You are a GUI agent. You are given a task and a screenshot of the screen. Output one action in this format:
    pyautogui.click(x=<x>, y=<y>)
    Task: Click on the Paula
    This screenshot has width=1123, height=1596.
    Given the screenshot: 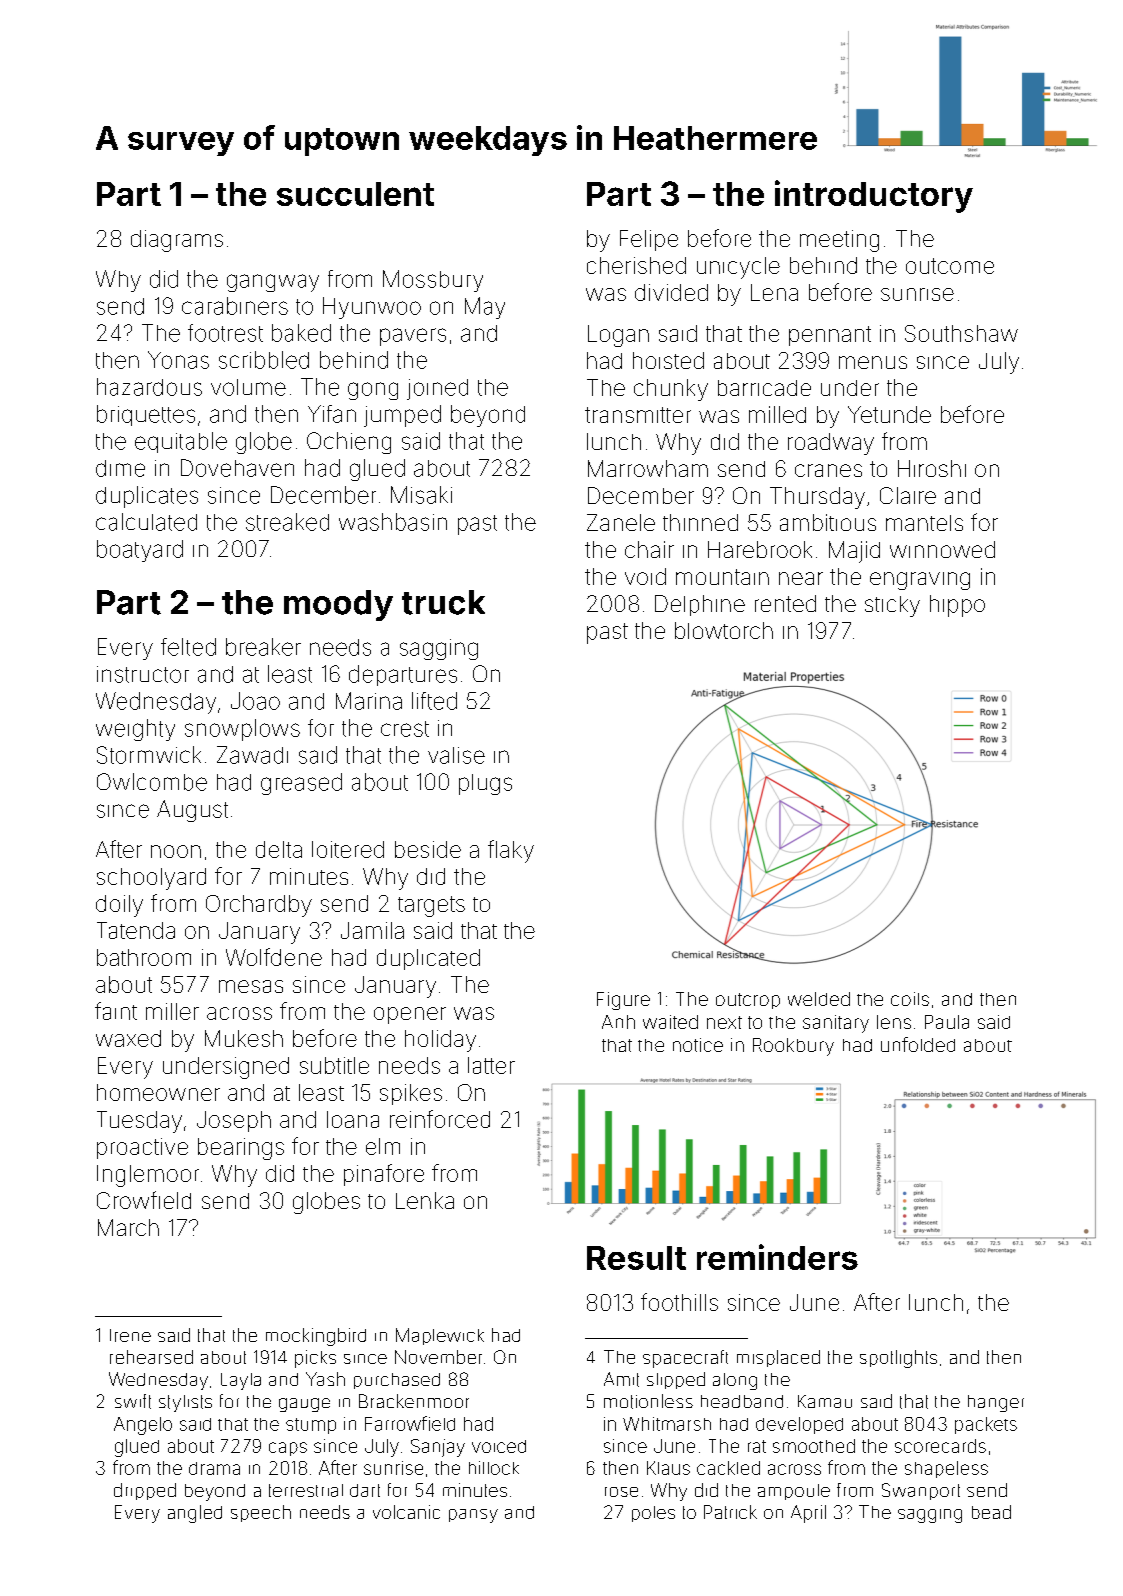 What is the action you would take?
    pyautogui.click(x=947, y=1022)
